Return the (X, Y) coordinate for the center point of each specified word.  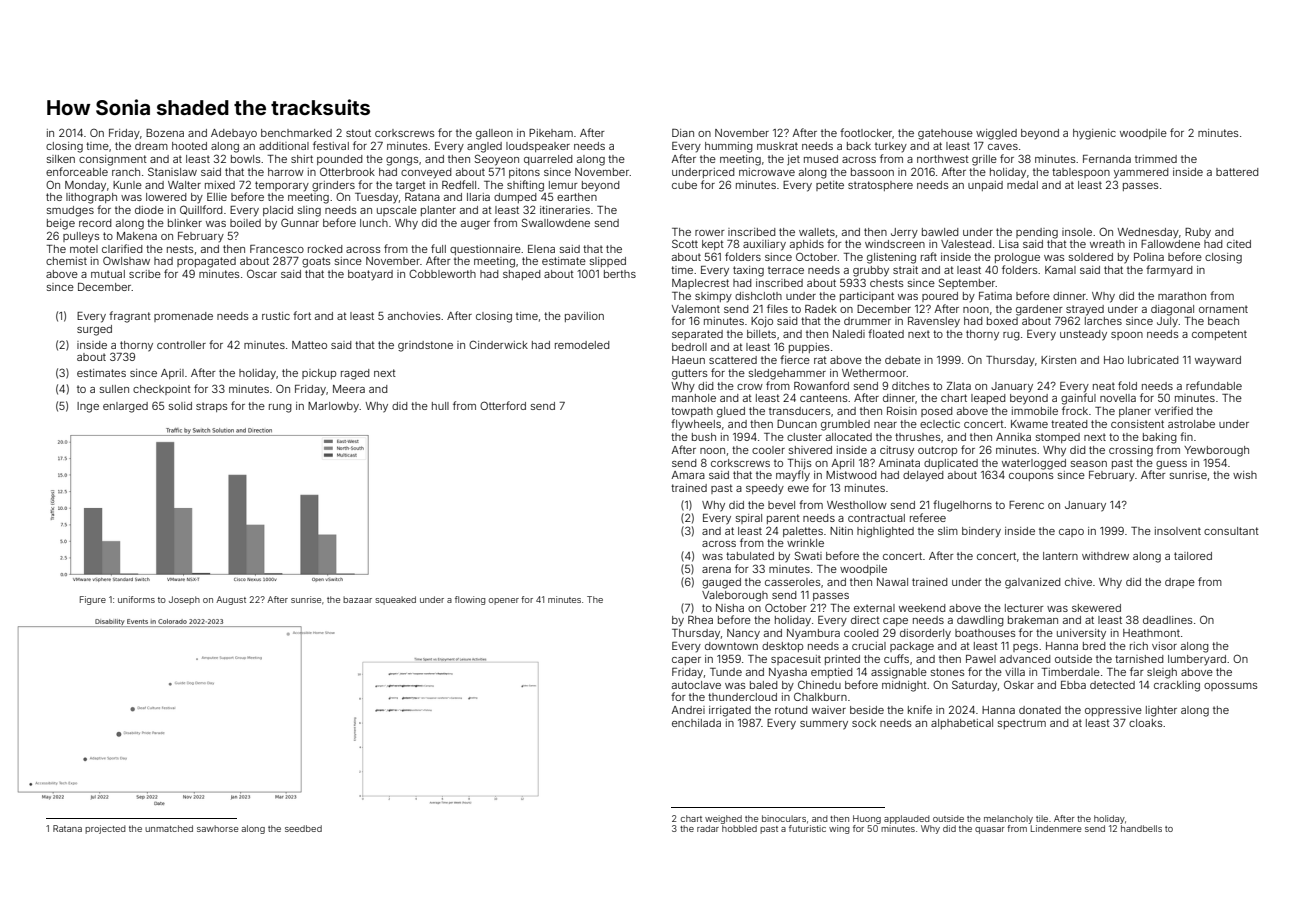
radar (708, 828)
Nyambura (813, 634)
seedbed (303, 828)
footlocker (866, 133)
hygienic (1094, 134)
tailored (1193, 556)
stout (358, 133)
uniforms (136, 599)
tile (1042, 818)
